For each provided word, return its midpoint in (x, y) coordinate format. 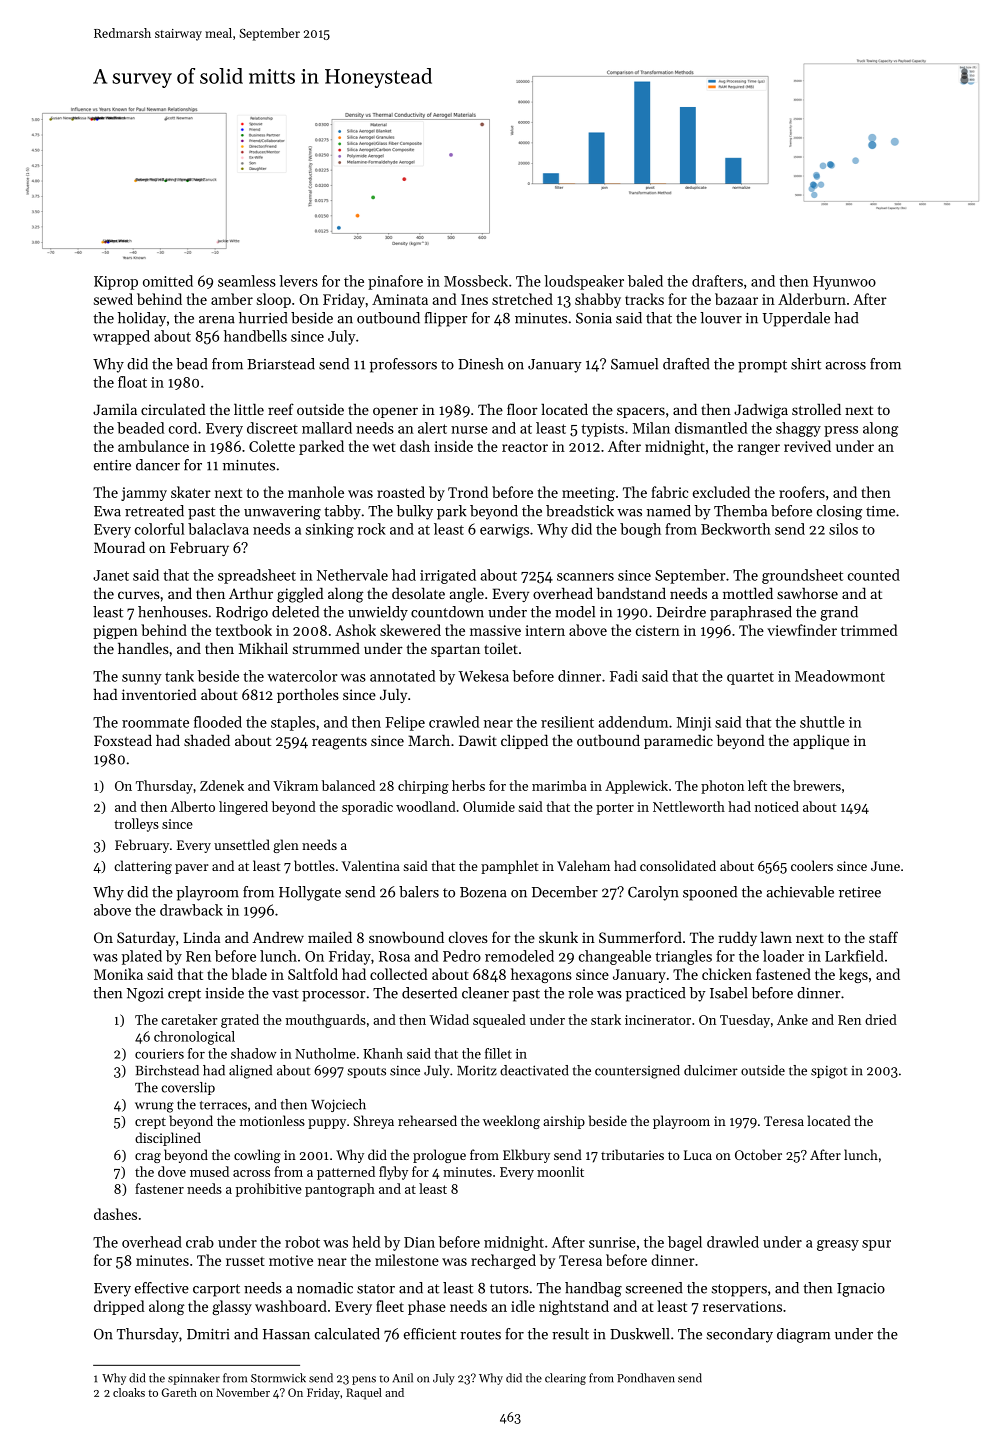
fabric (669, 492)
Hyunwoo (844, 283)
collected (399, 974)
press (841, 431)
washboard (291, 1306)
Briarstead (281, 364)
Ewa (107, 511)
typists (602, 430)
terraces (223, 1105)
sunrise (612, 1242)
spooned (710, 893)
